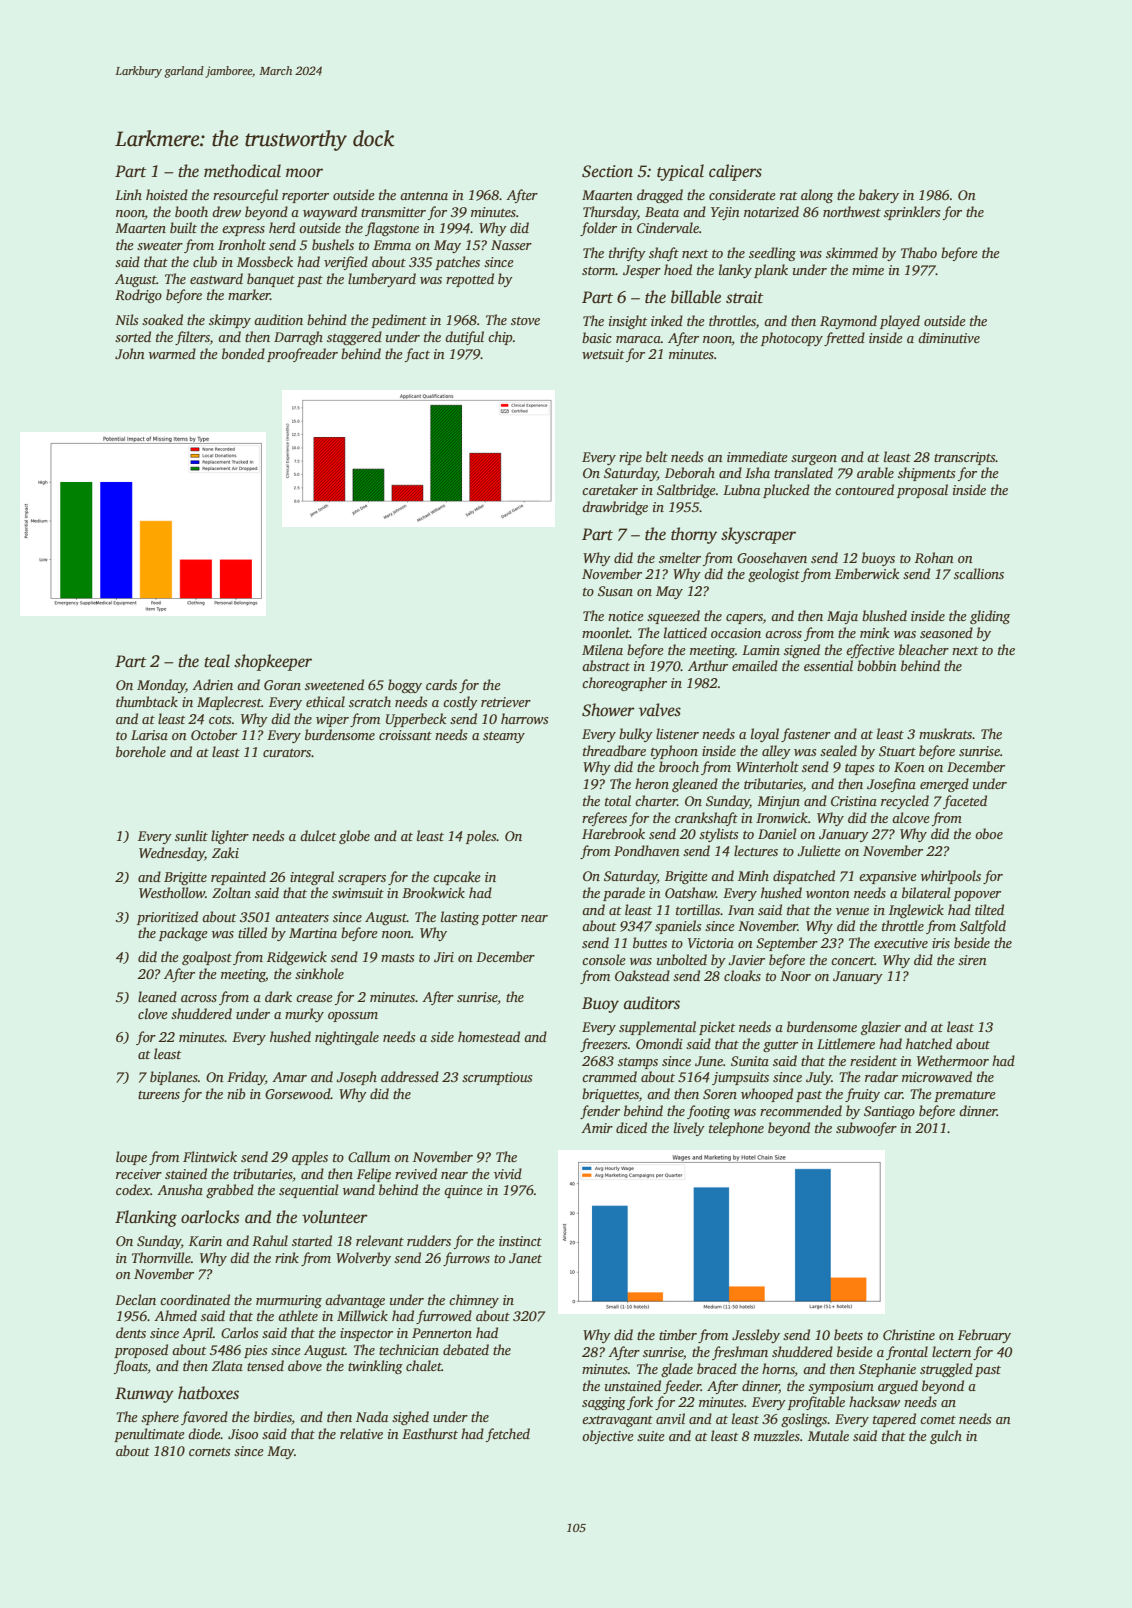 The width and height of the page is (1132, 1608). I want to click on clove, so click(153, 1013).
